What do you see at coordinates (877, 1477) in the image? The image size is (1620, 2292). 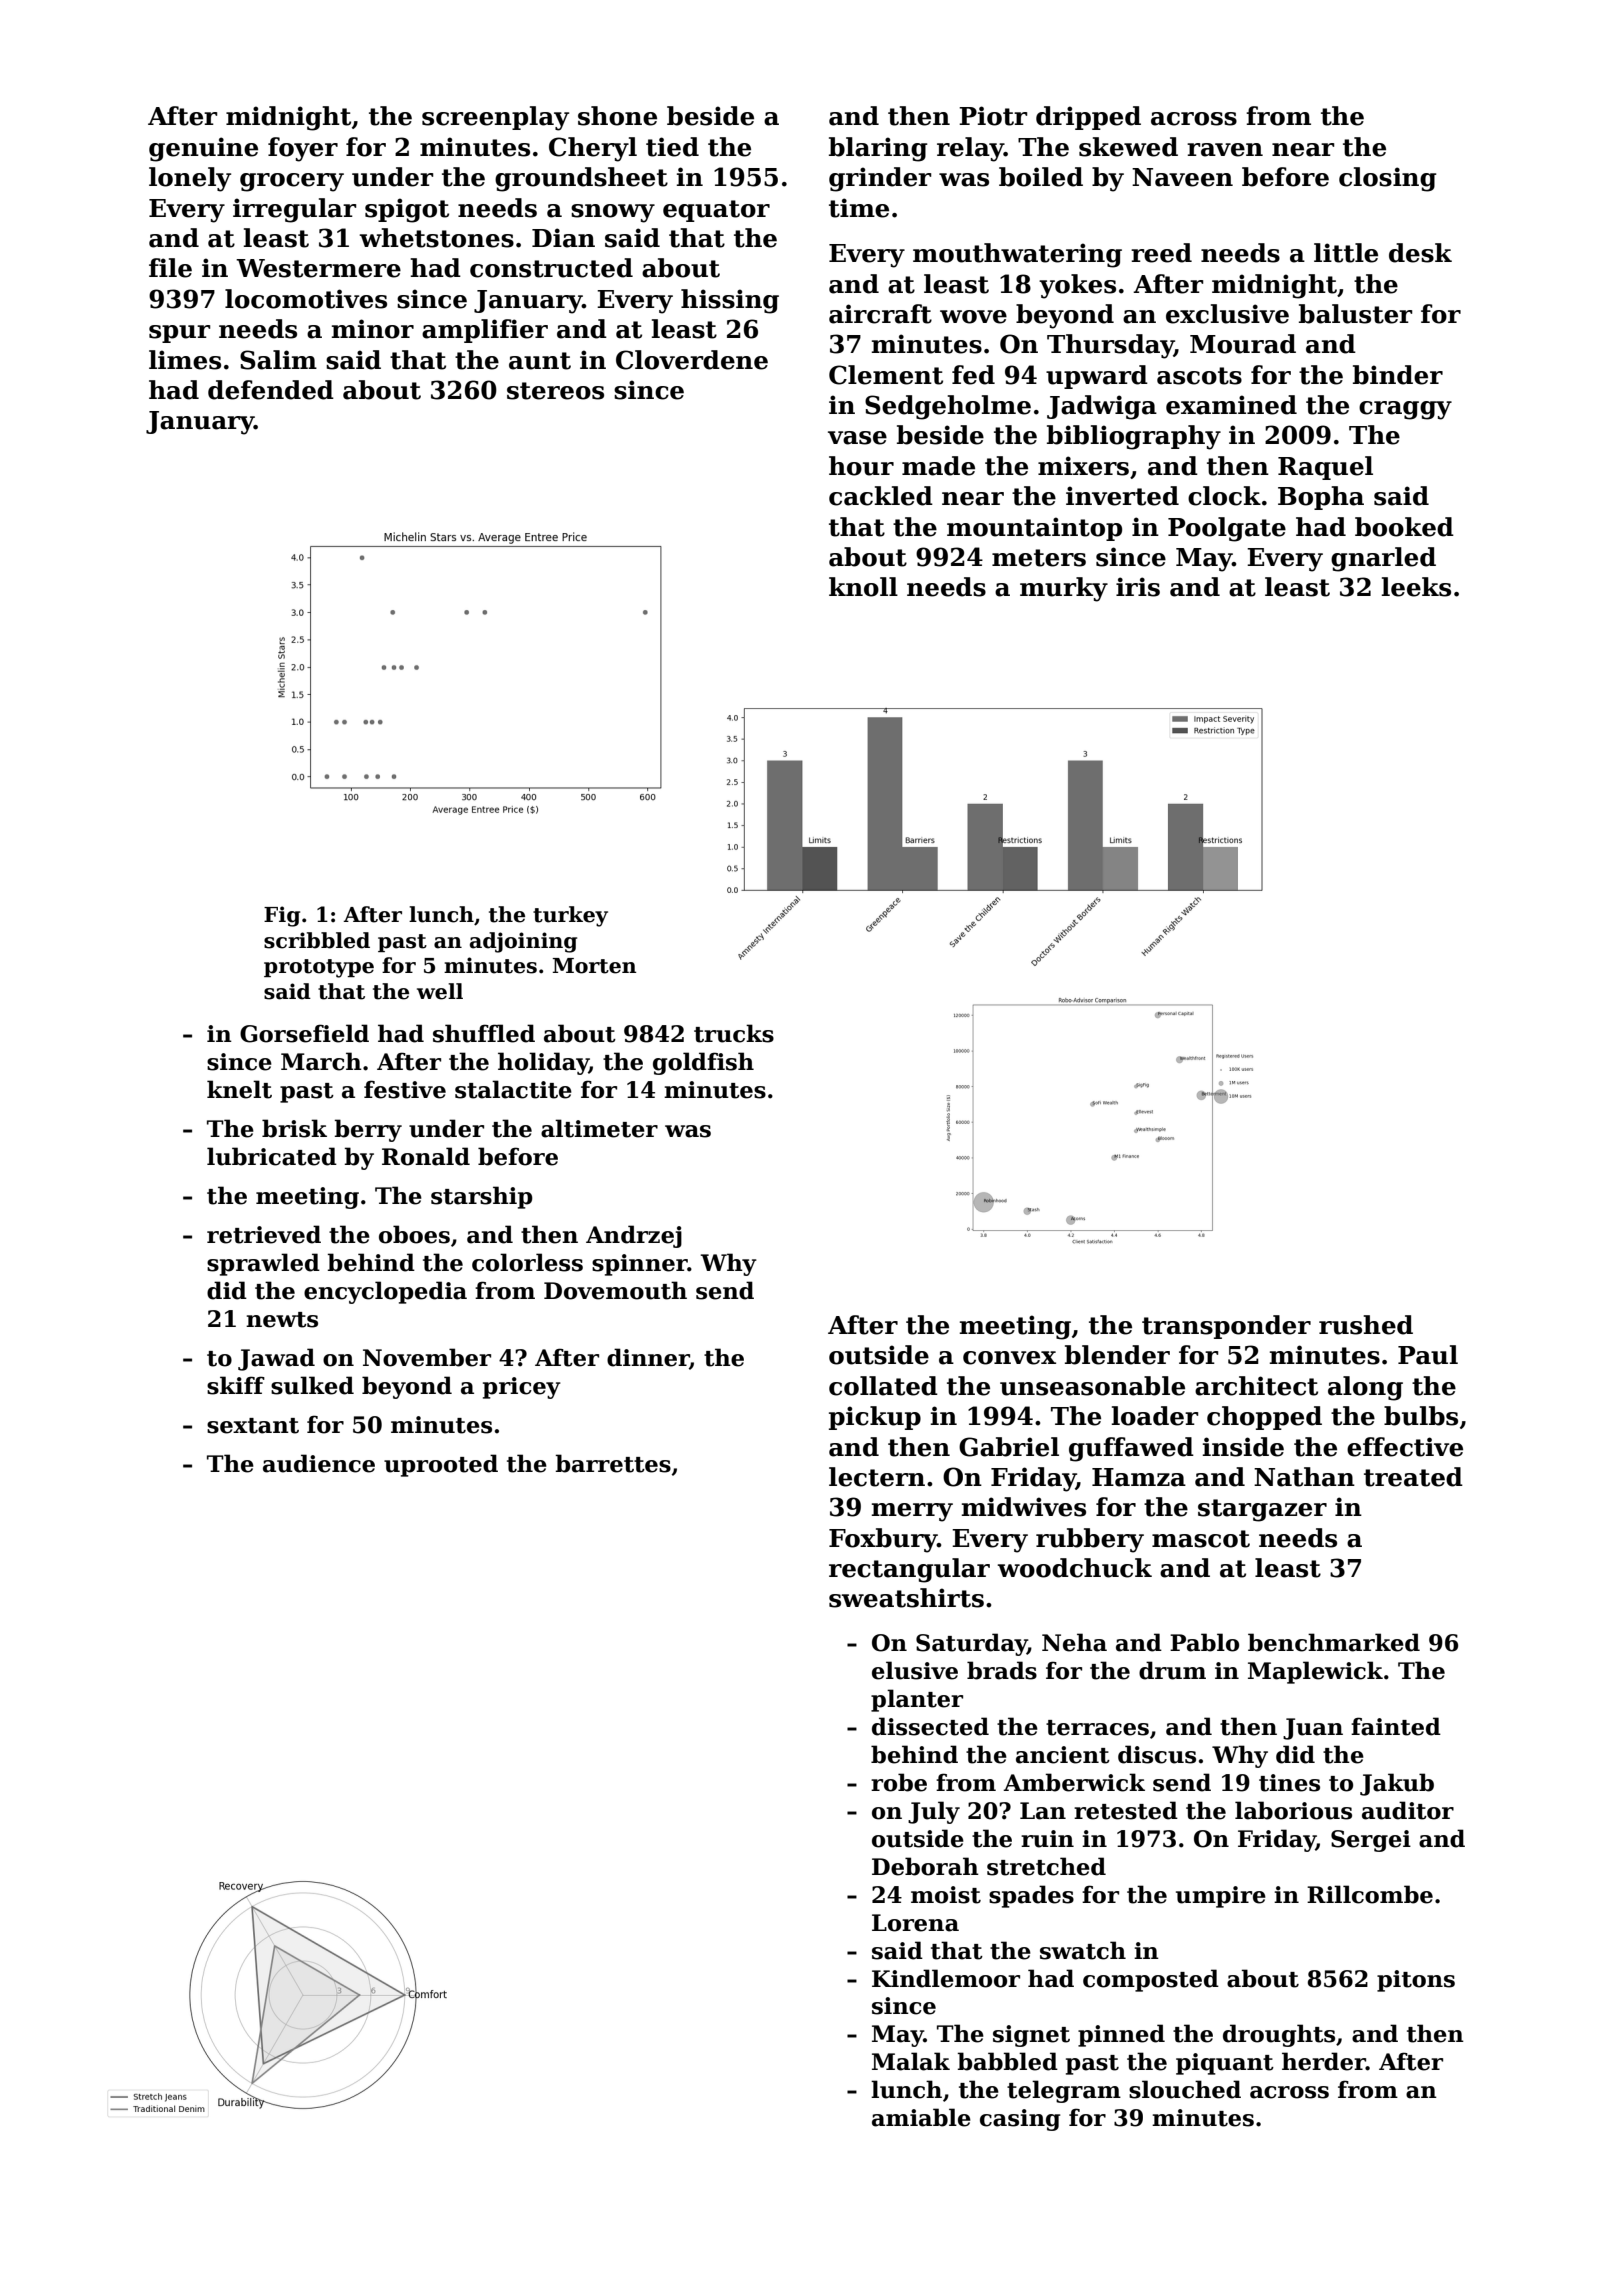 I see `lectern` at bounding box center [877, 1477].
